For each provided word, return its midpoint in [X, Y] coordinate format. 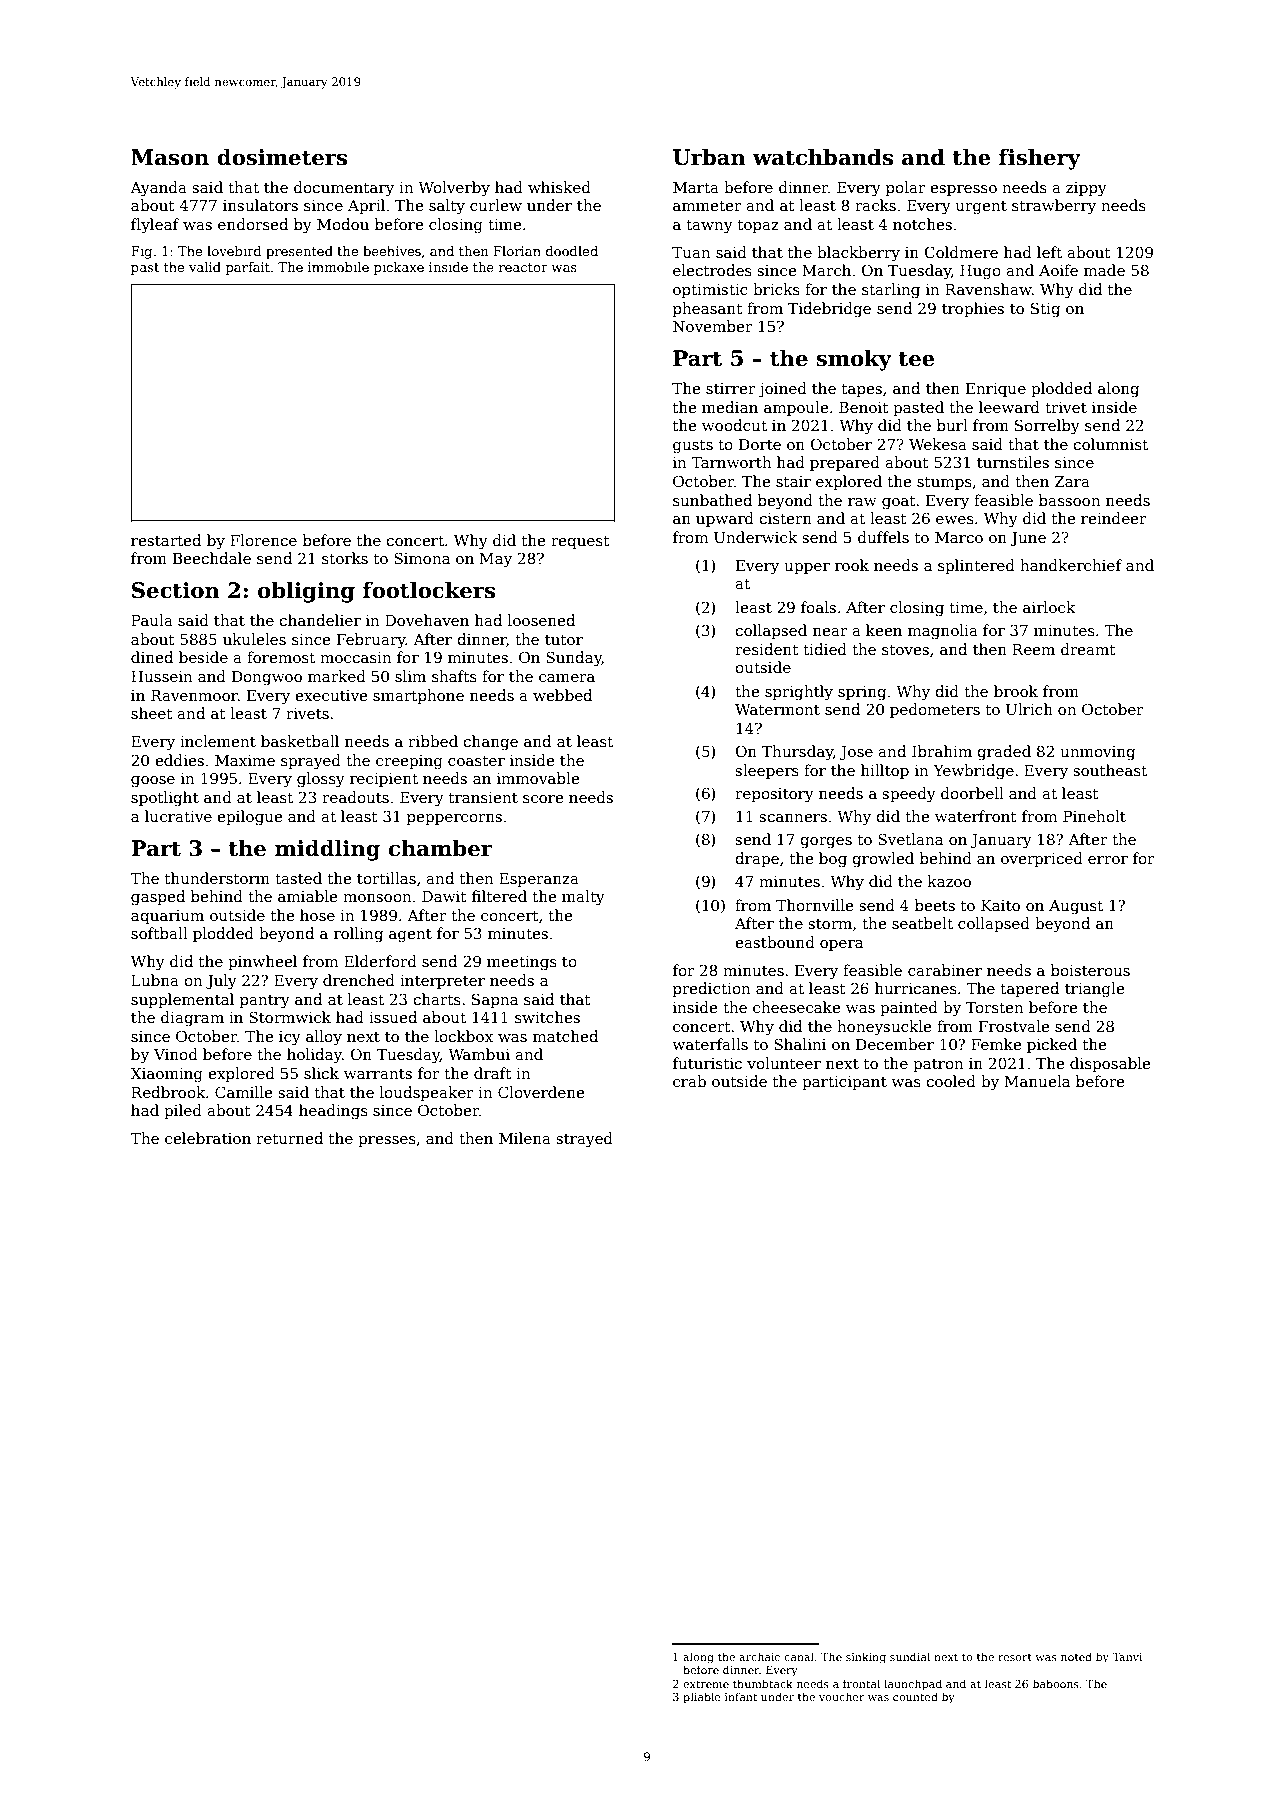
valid [205, 267]
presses [387, 1141]
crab [689, 1081]
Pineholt [1094, 816]
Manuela [1037, 1081]
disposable [1110, 1064]
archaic [759, 1656]
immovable [538, 778]
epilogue [249, 818]
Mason [170, 157]
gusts [693, 447]
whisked [559, 187]
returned [289, 1138]
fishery [1040, 159]
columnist [1110, 444]
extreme [706, 1684]
